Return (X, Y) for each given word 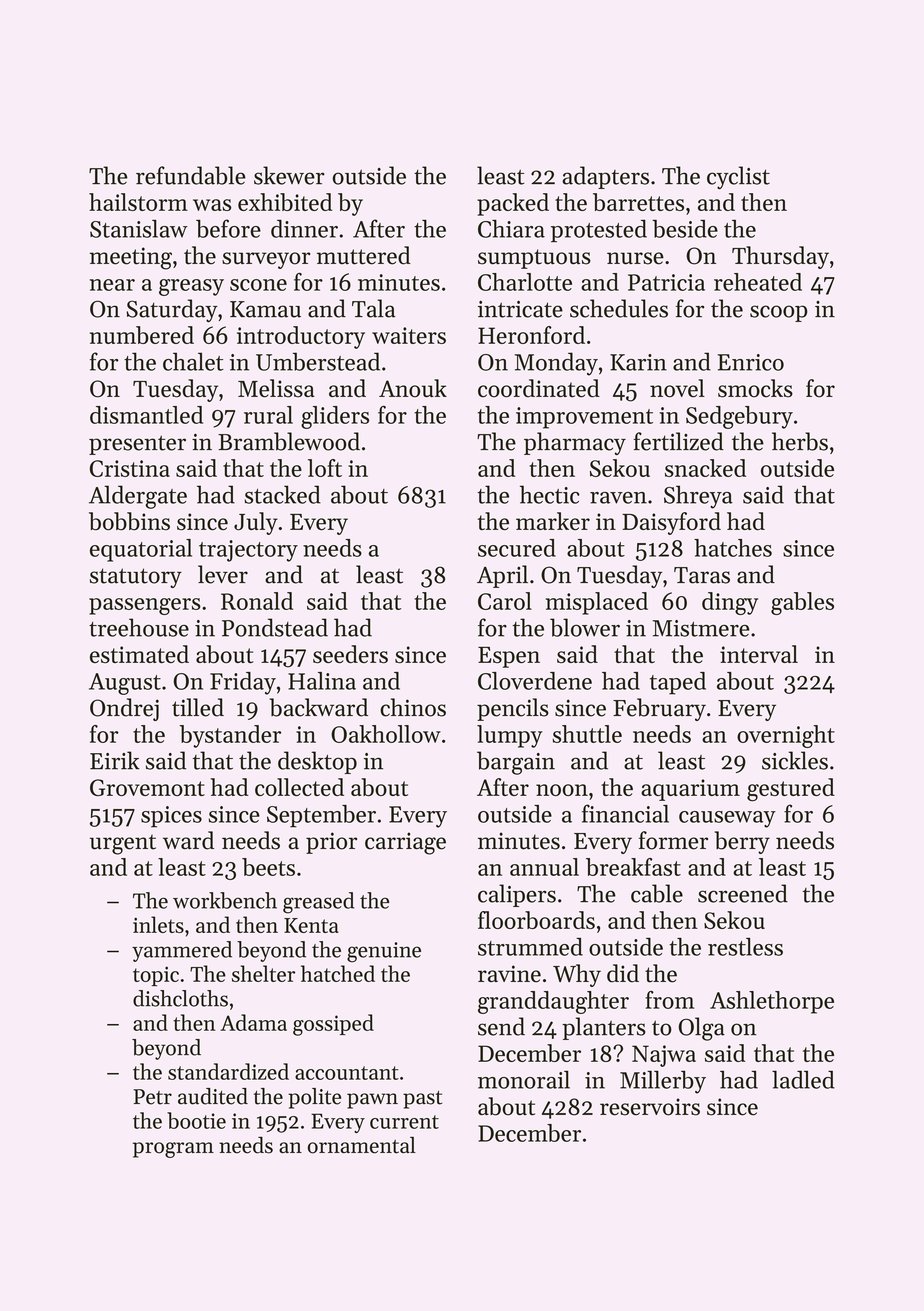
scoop (778, 313)
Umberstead (318, 361)
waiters (409, 335)
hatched (338, 973)
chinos (413, 707)
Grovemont (147, 787)
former (673, 840)
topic (156, 976)
